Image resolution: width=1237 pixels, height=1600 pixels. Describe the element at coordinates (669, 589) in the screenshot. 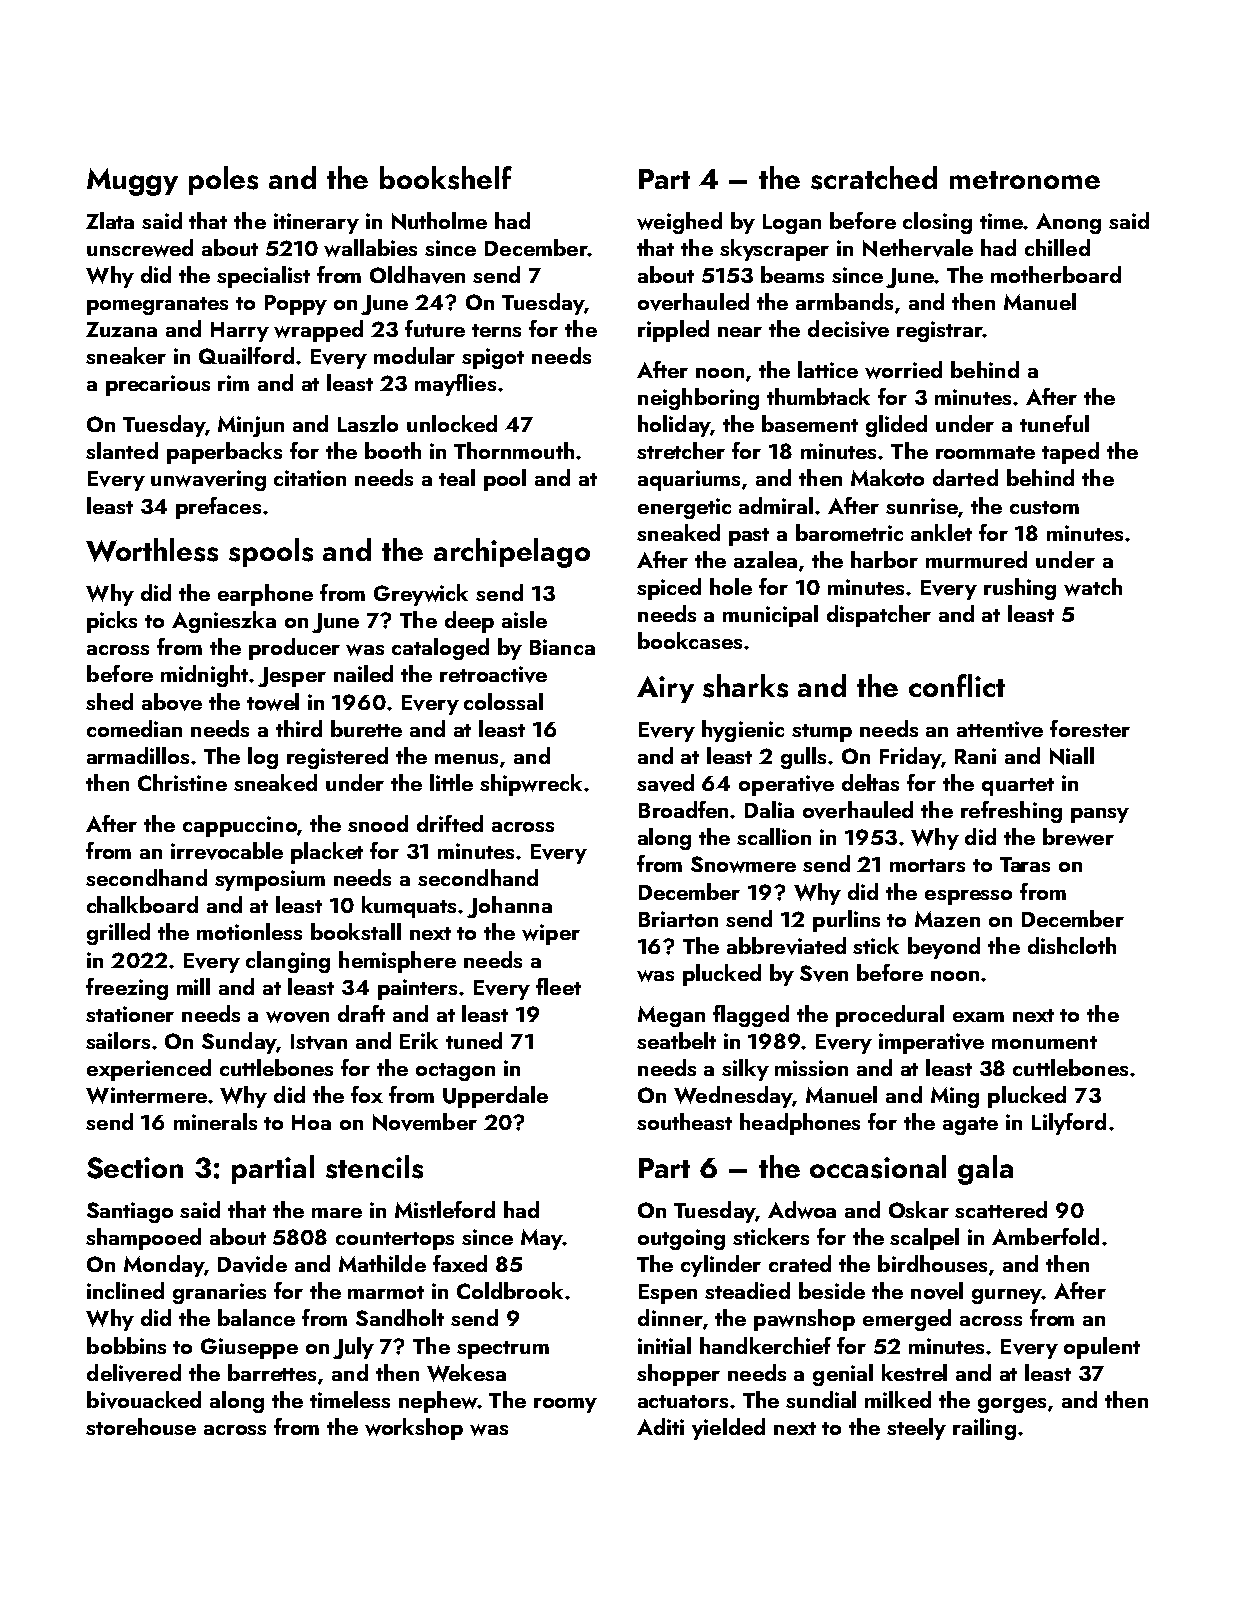

I see `spiced` at that location.
